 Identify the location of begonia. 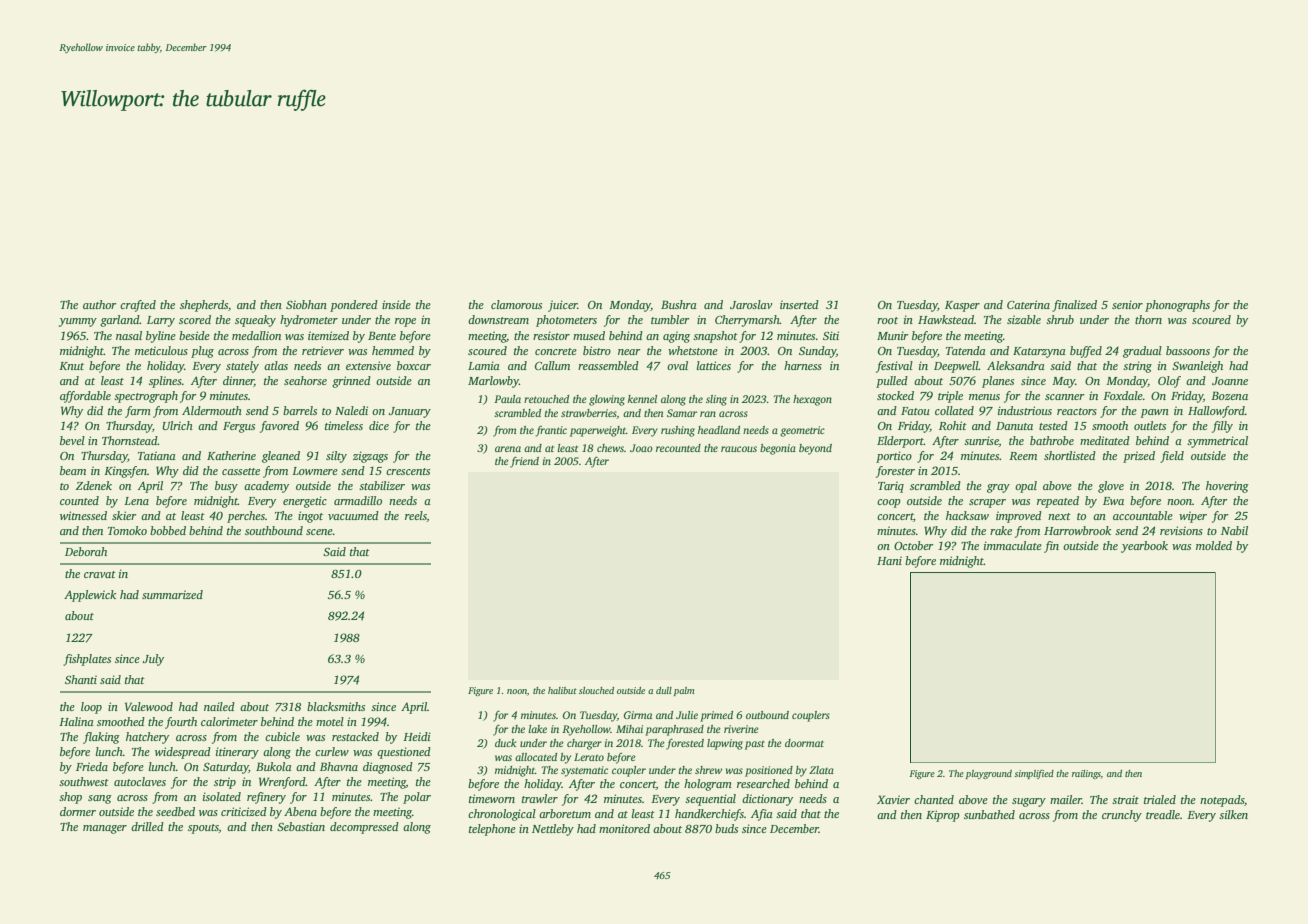
(778, 449).
